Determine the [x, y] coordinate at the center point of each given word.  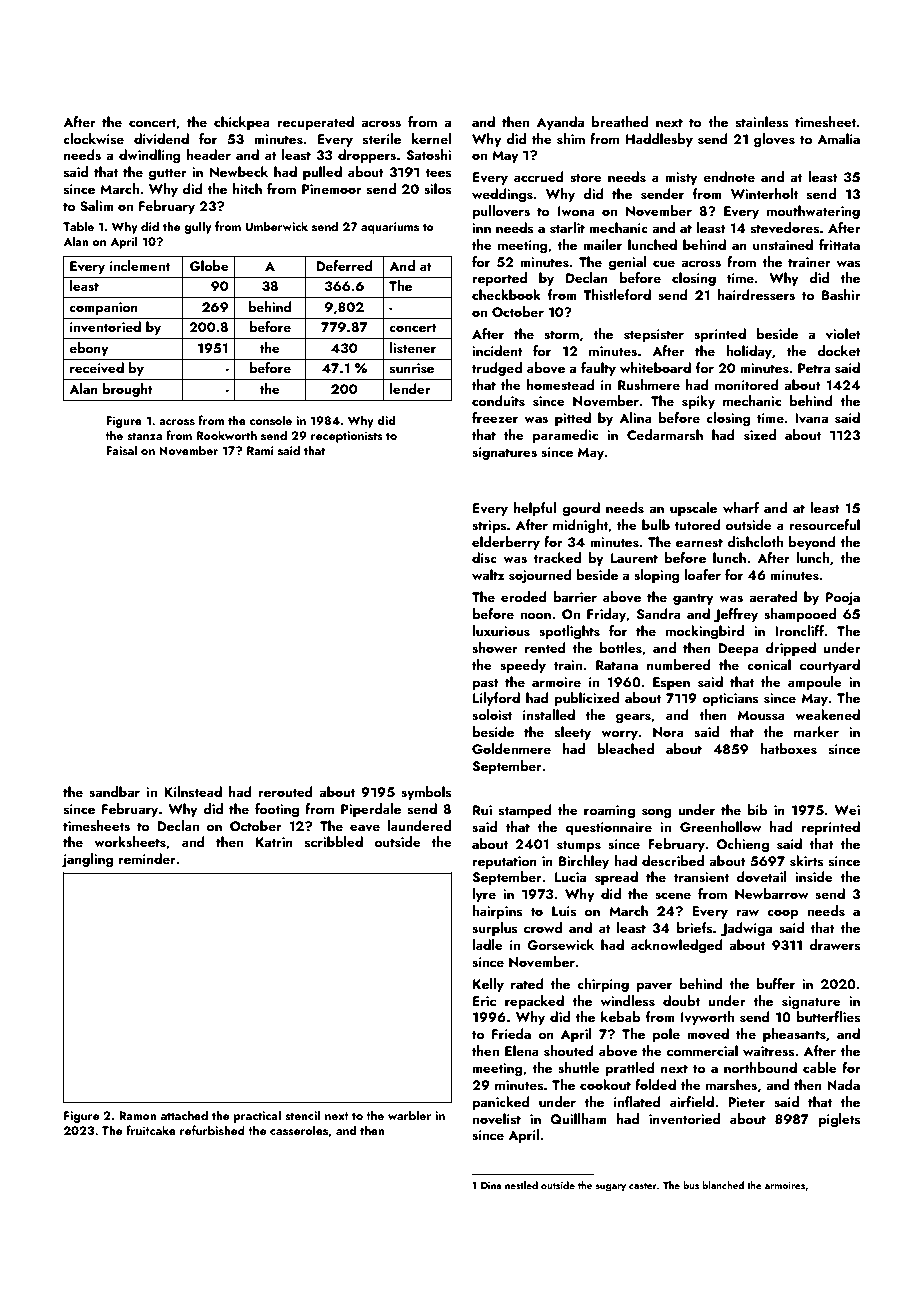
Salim [97, 206]
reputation [504, 862]
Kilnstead [193, 791]
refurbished [212, 1130]
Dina [491, 1185]
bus [691, 1185]
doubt [681, 1000]
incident [497, 350]
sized [760, 435]
